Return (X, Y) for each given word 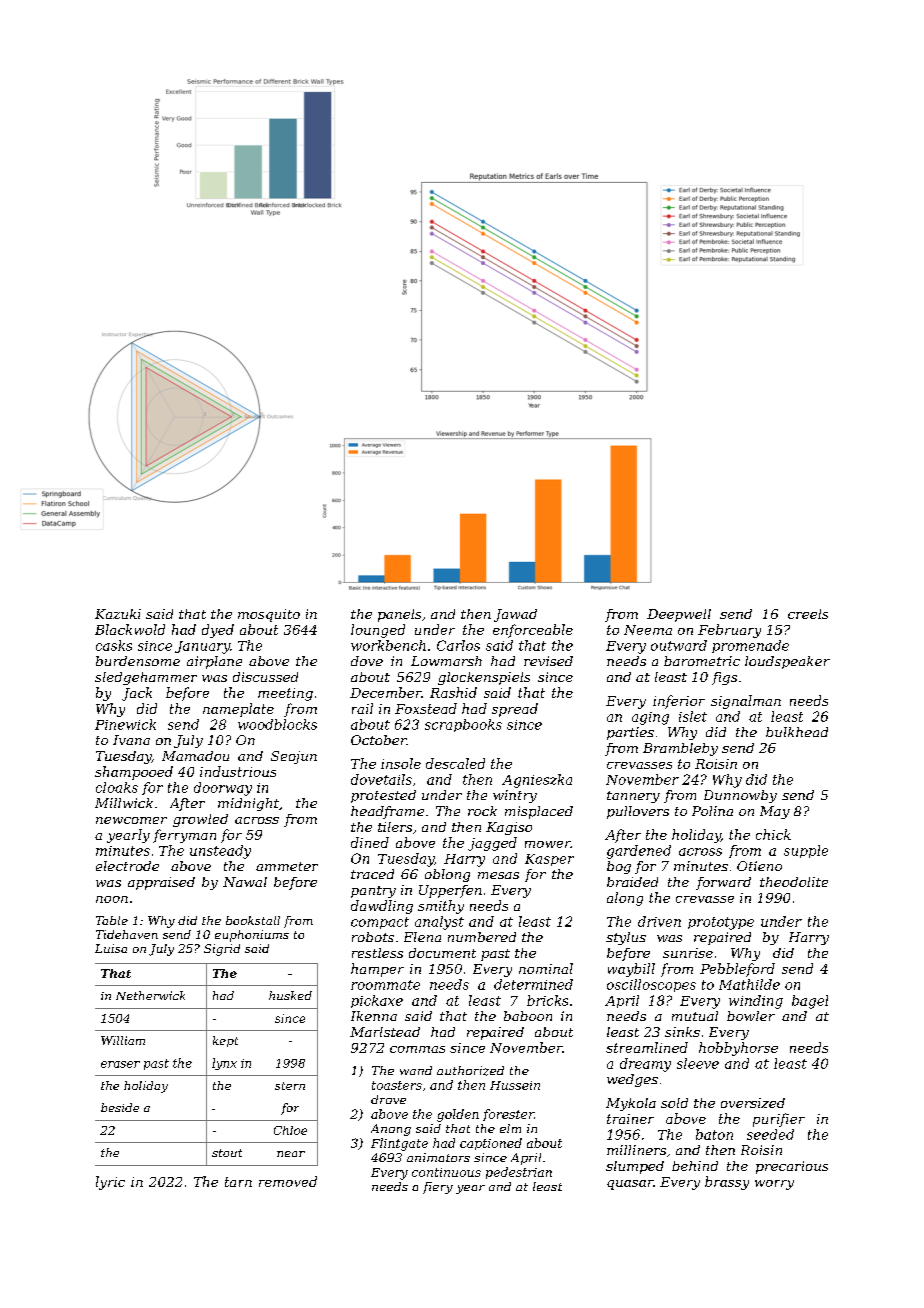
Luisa (111, 948)
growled (200, 820)
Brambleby (680, 749)
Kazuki (118, 614)
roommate (385, 985)
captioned (491, 1144)
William (123, 1040)
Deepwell (679, 615)
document (442, 953)
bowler (751, 1016)
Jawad (515, 615)
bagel (810, 1002)
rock (482, 811)
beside (120, 1107)
